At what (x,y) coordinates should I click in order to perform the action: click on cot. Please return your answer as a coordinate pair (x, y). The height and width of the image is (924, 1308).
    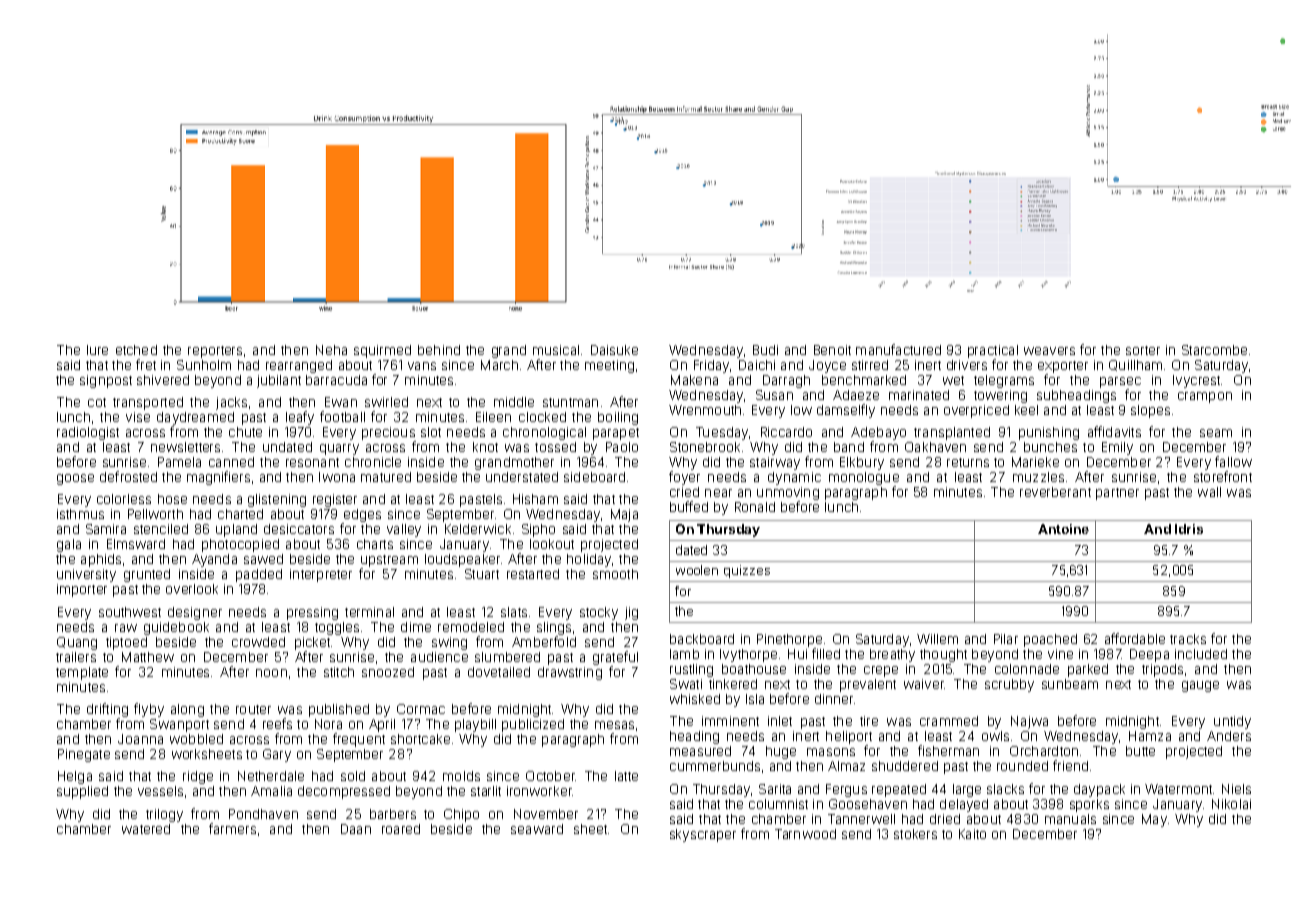
    Looking at the image, I should click on (97, 402).
